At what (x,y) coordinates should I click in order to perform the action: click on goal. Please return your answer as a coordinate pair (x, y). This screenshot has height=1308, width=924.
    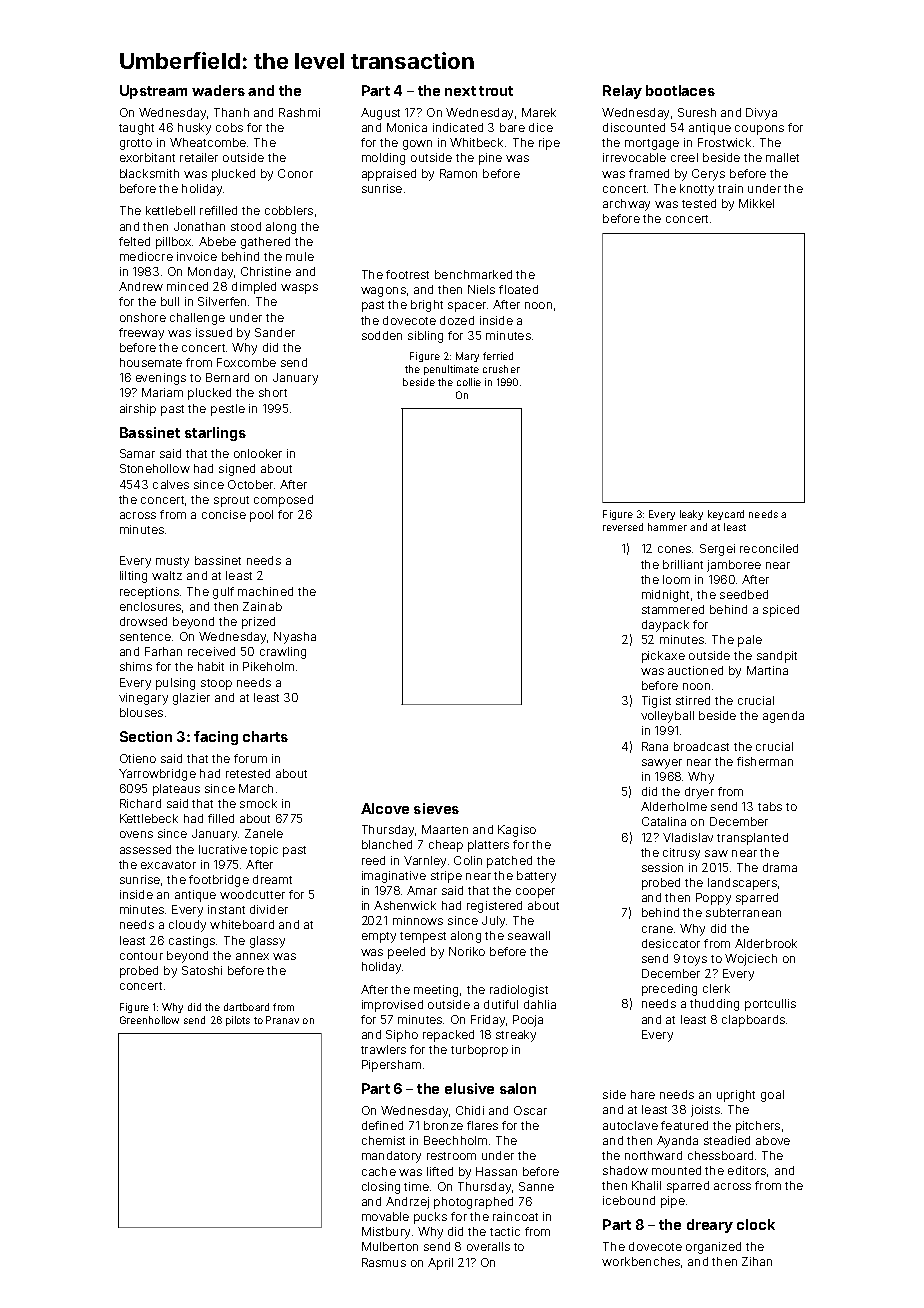
    Looking at the image, I should click on (772, 1096).
